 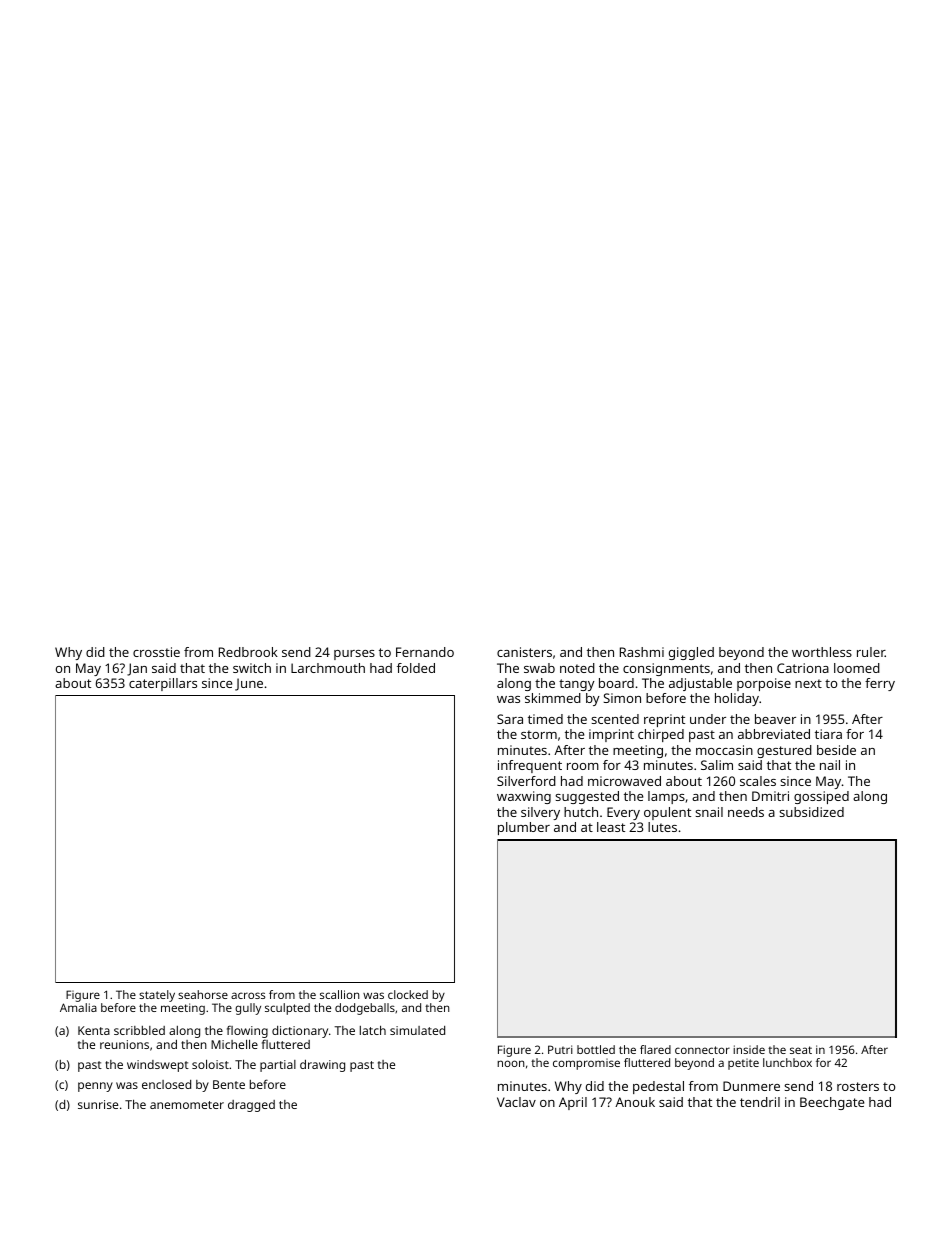 I want to click on Vaclav, so click(x=516, y=1102).
